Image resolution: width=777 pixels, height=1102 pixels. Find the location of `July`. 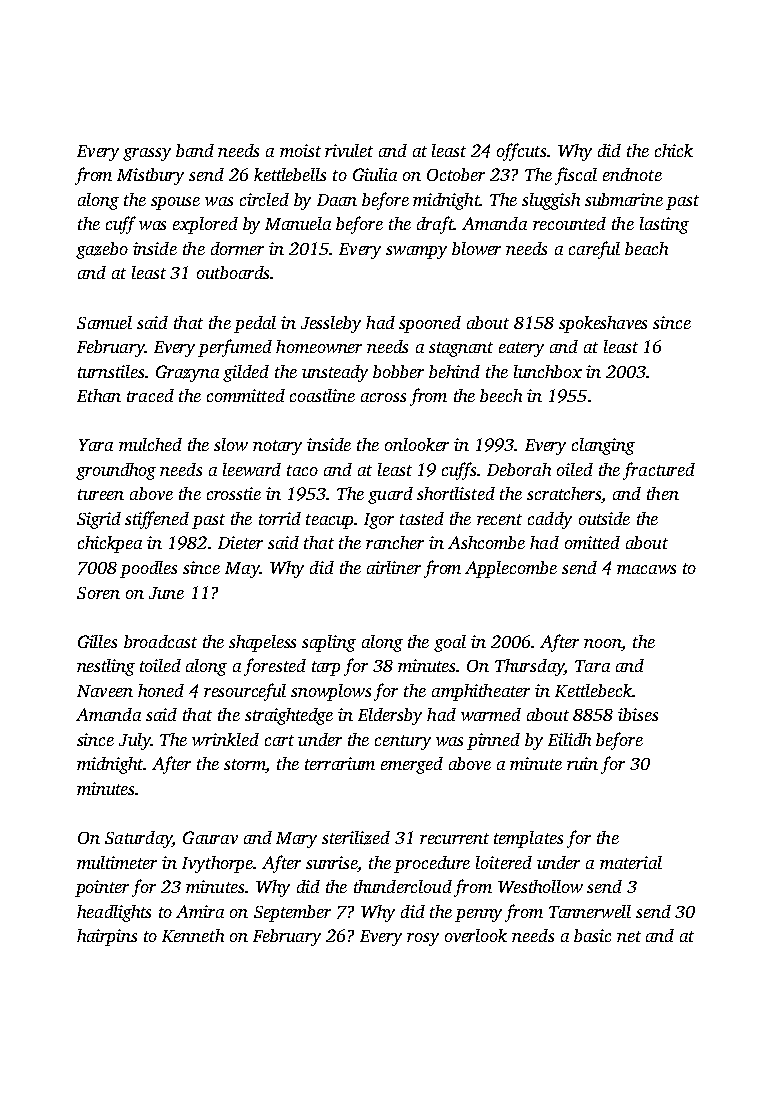

July is located at coordinates (135, 741).
